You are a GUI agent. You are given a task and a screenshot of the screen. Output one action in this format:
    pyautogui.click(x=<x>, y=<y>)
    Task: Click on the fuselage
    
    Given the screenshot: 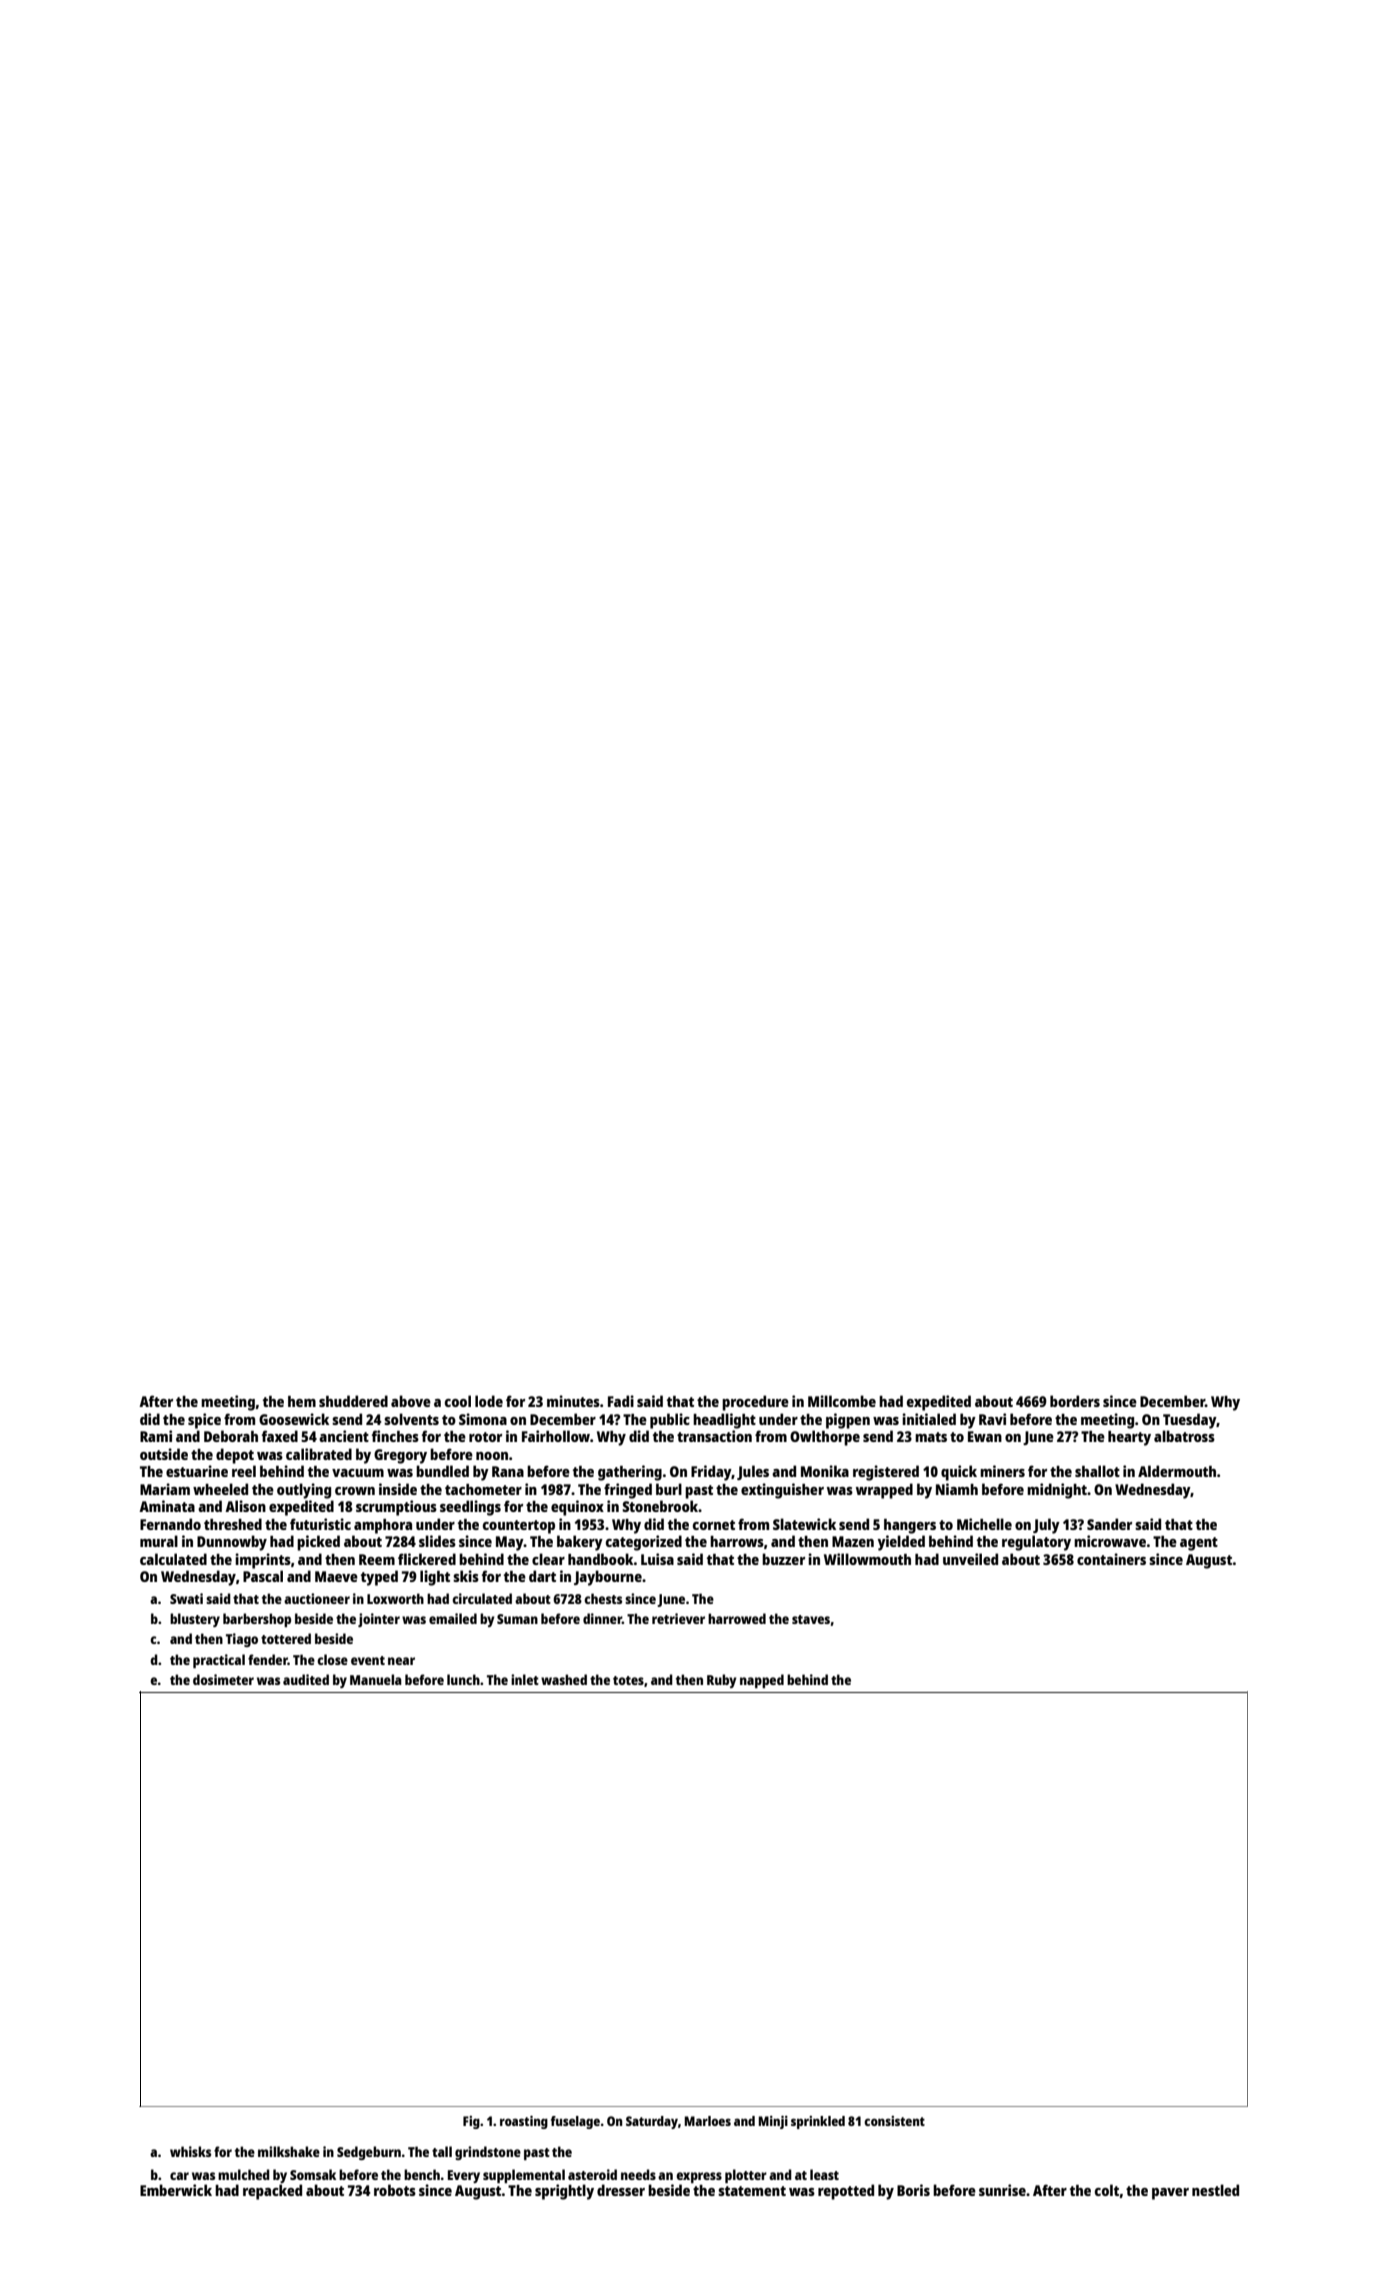 What is the action you would take?
    pyautogui.click(x=575, y=2122)
